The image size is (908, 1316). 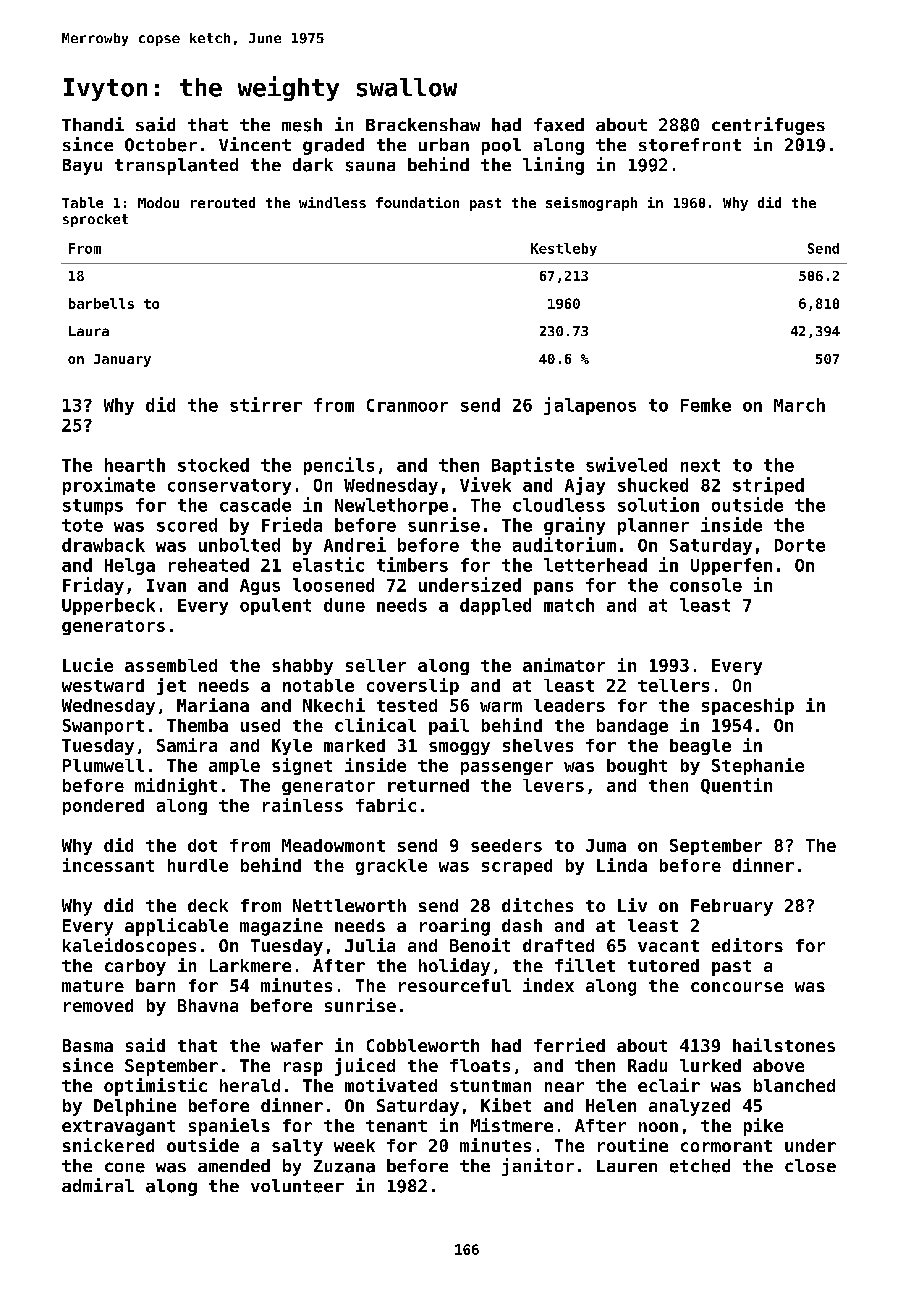 What do you see at coordinates (559, 125) in the page?
I see `faxed` at bounding box center [559, 125].
